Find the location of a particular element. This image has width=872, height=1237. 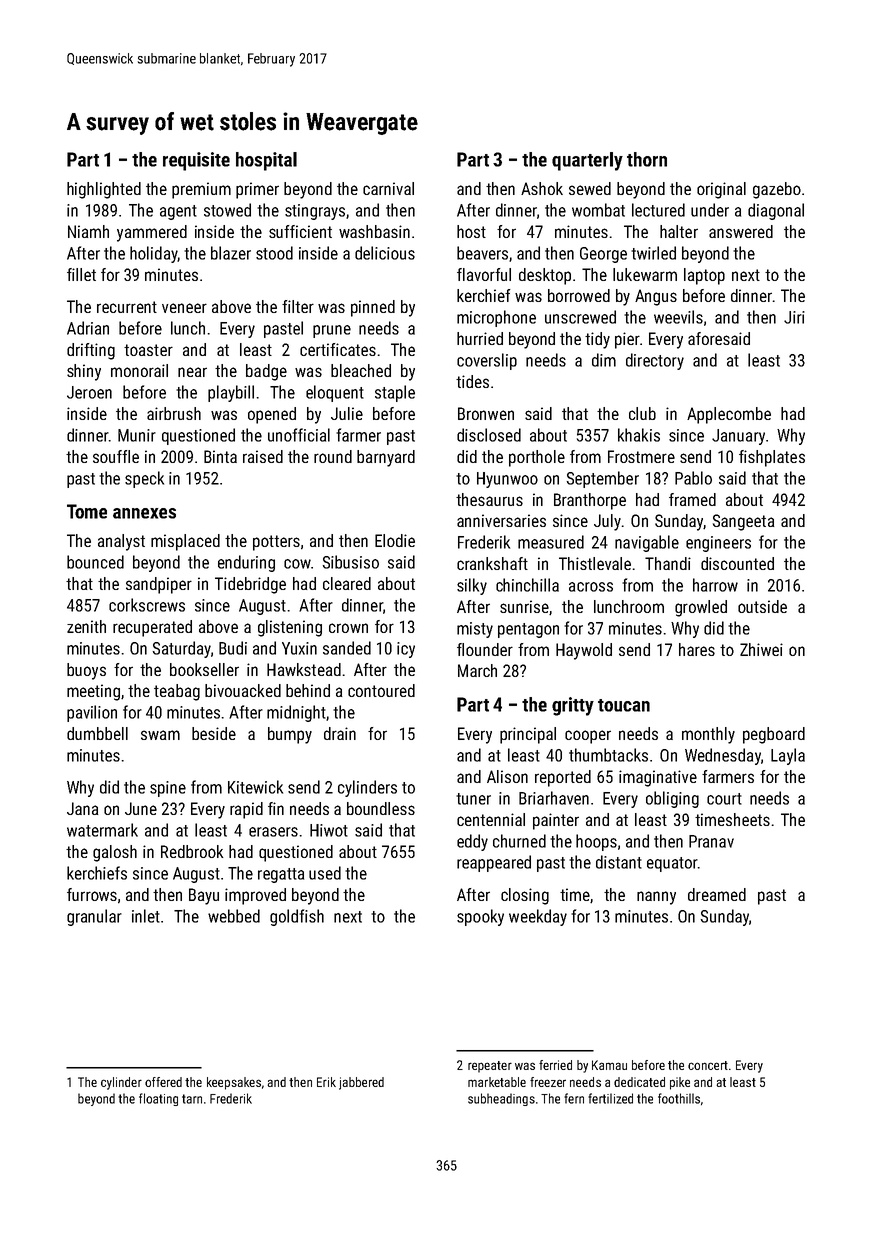

subheadings is located at coordinates (501, 1099).
